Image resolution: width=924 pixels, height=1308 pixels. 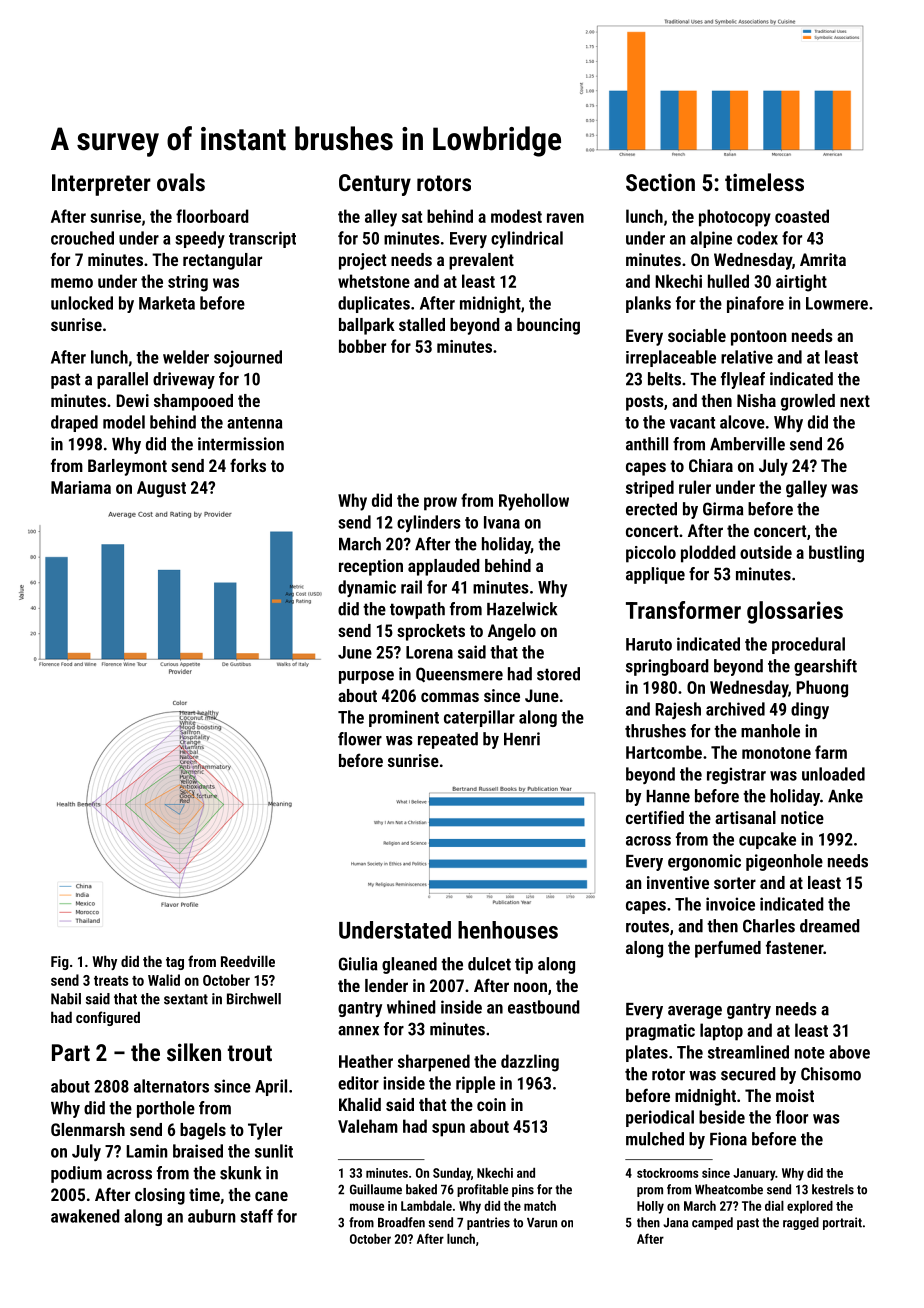 I want to click on auburn, so click(x=211, y=1216).
